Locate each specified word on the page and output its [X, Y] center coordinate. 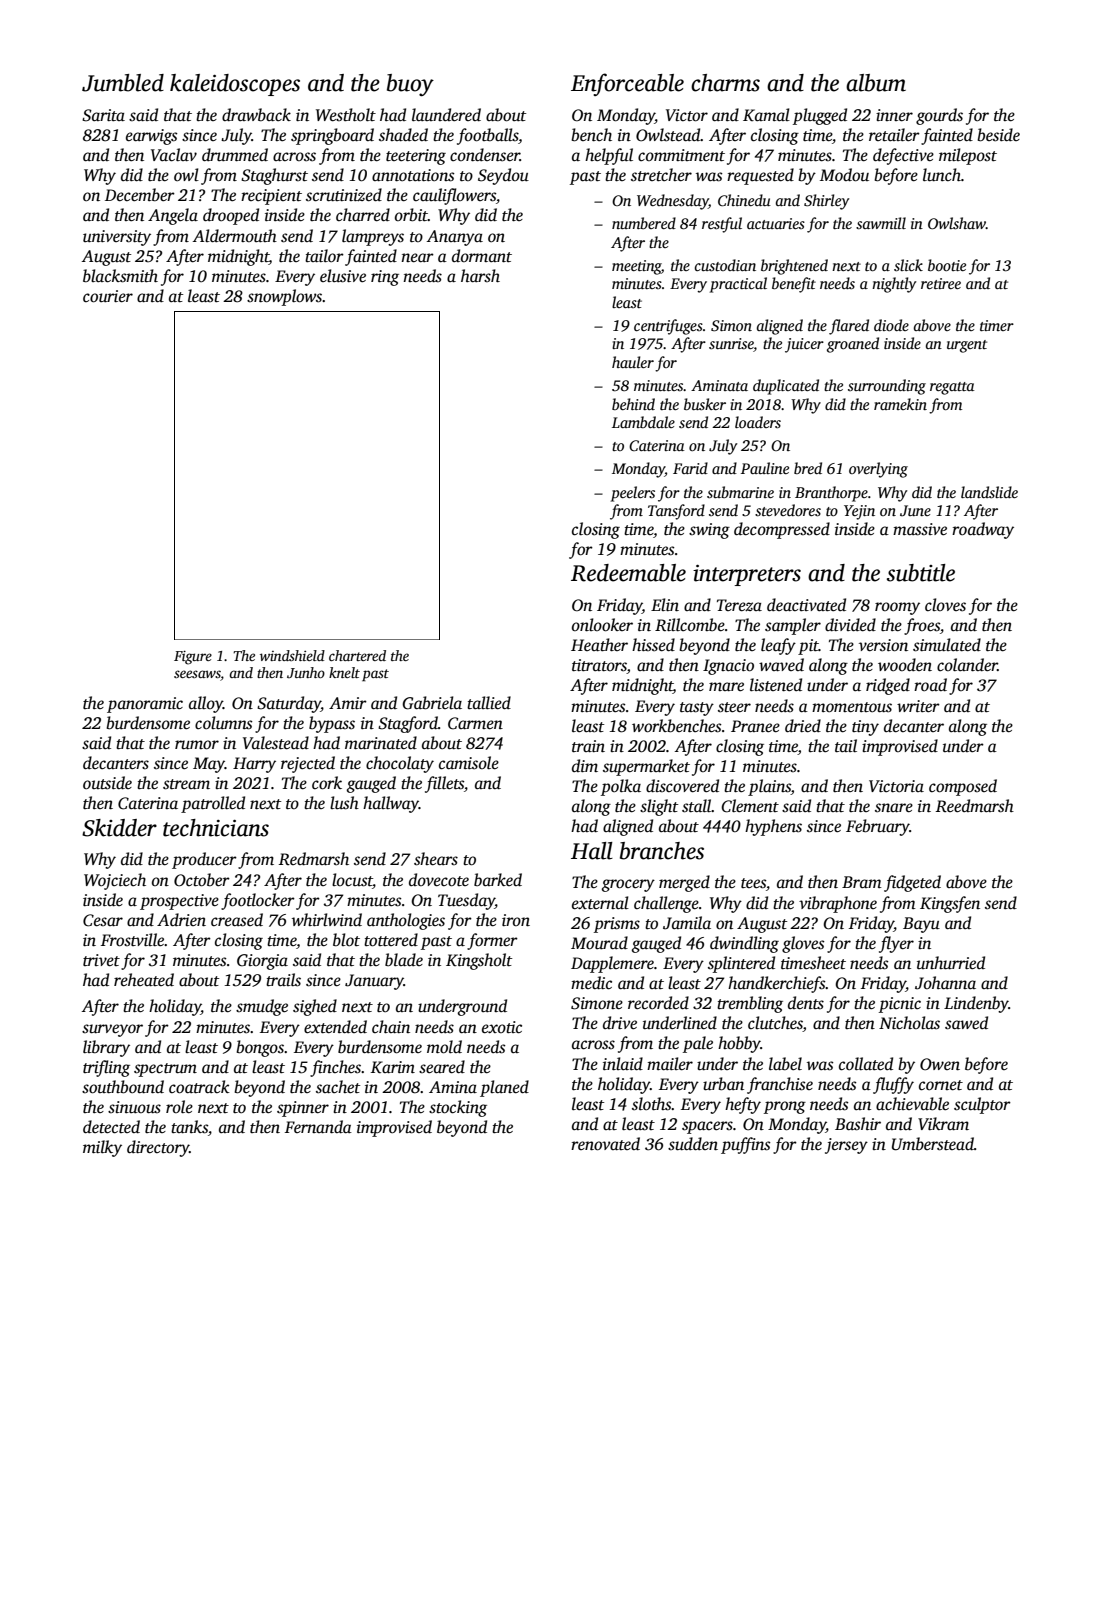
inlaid [623, 1064]
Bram [862, 882]
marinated [381, 743]
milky [102, 1148]
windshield [292, 655]
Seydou [503, 176]
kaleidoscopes [235, 85]
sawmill [881, 223]
